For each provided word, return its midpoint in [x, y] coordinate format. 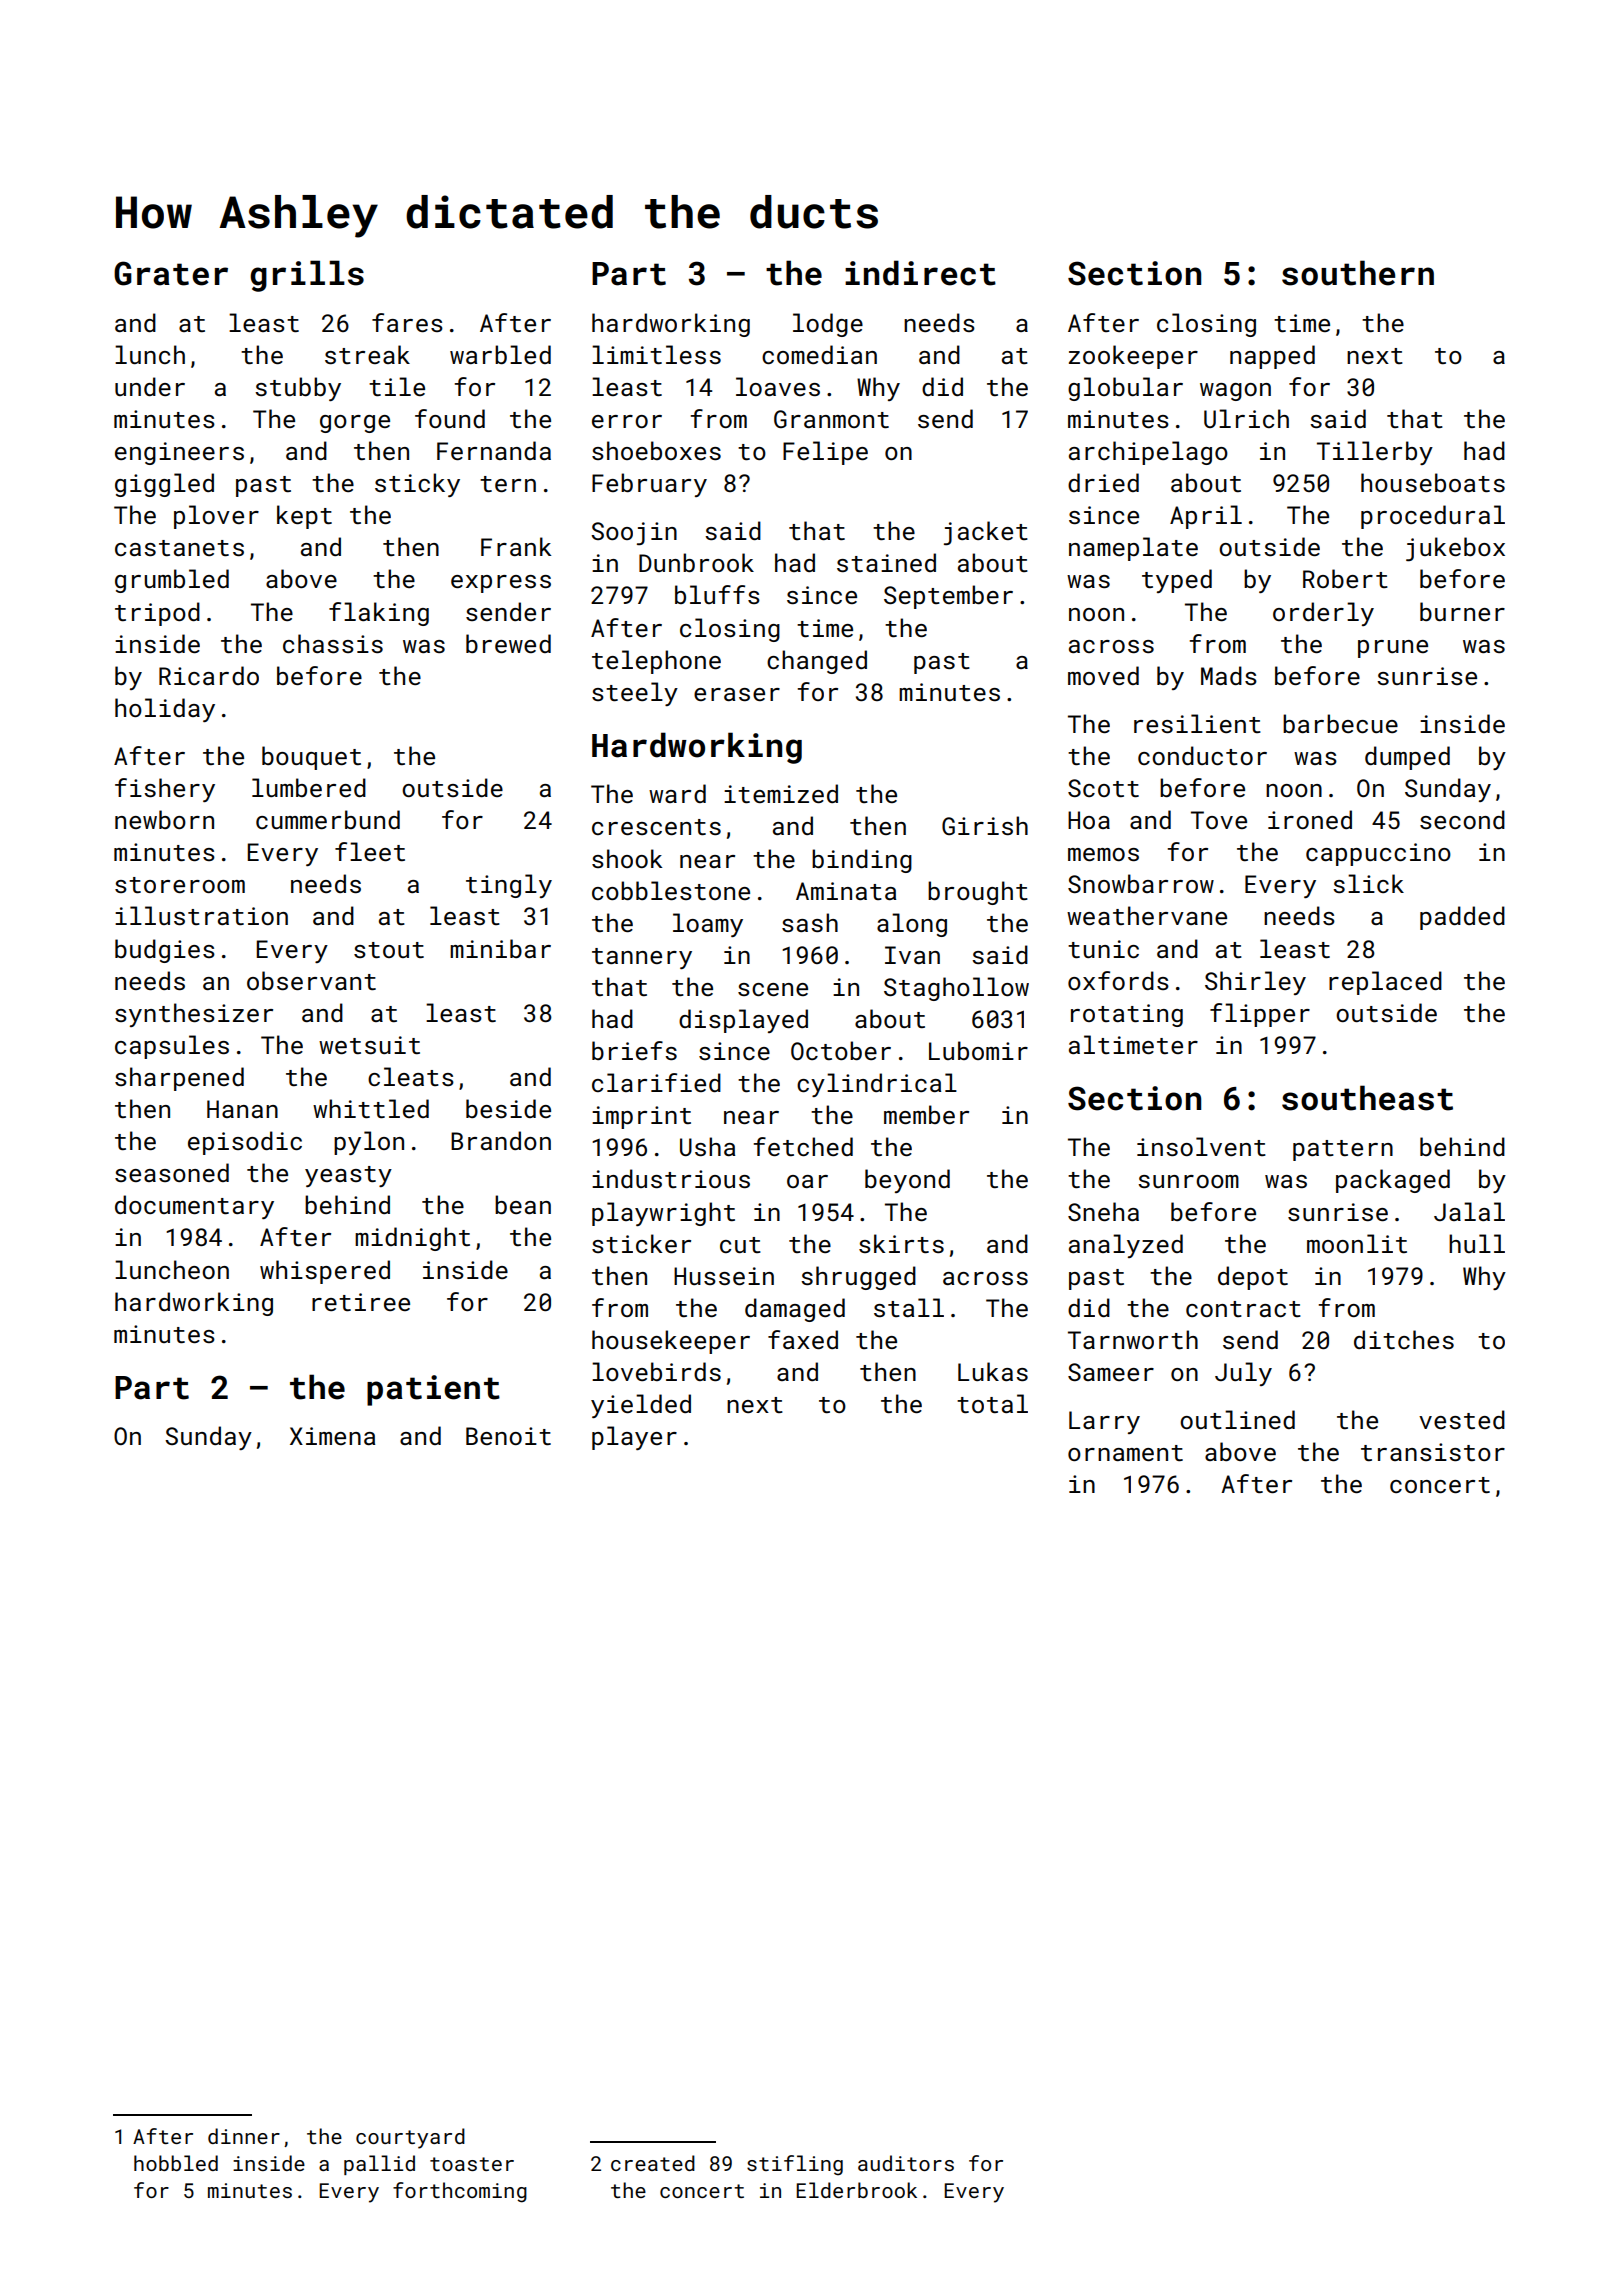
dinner [244, 2136]
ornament [1125, 1453]
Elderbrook [856, 2190]
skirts [901, 1243]
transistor [1433, 1452]
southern [1358, 273]
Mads [1229, 675]
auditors [906, 2163]
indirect [920, 273]
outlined [1237, 1419]
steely [635, 694]
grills [307, 276]
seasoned [172, 1172]
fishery [165, 790]
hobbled [176, 2163]
